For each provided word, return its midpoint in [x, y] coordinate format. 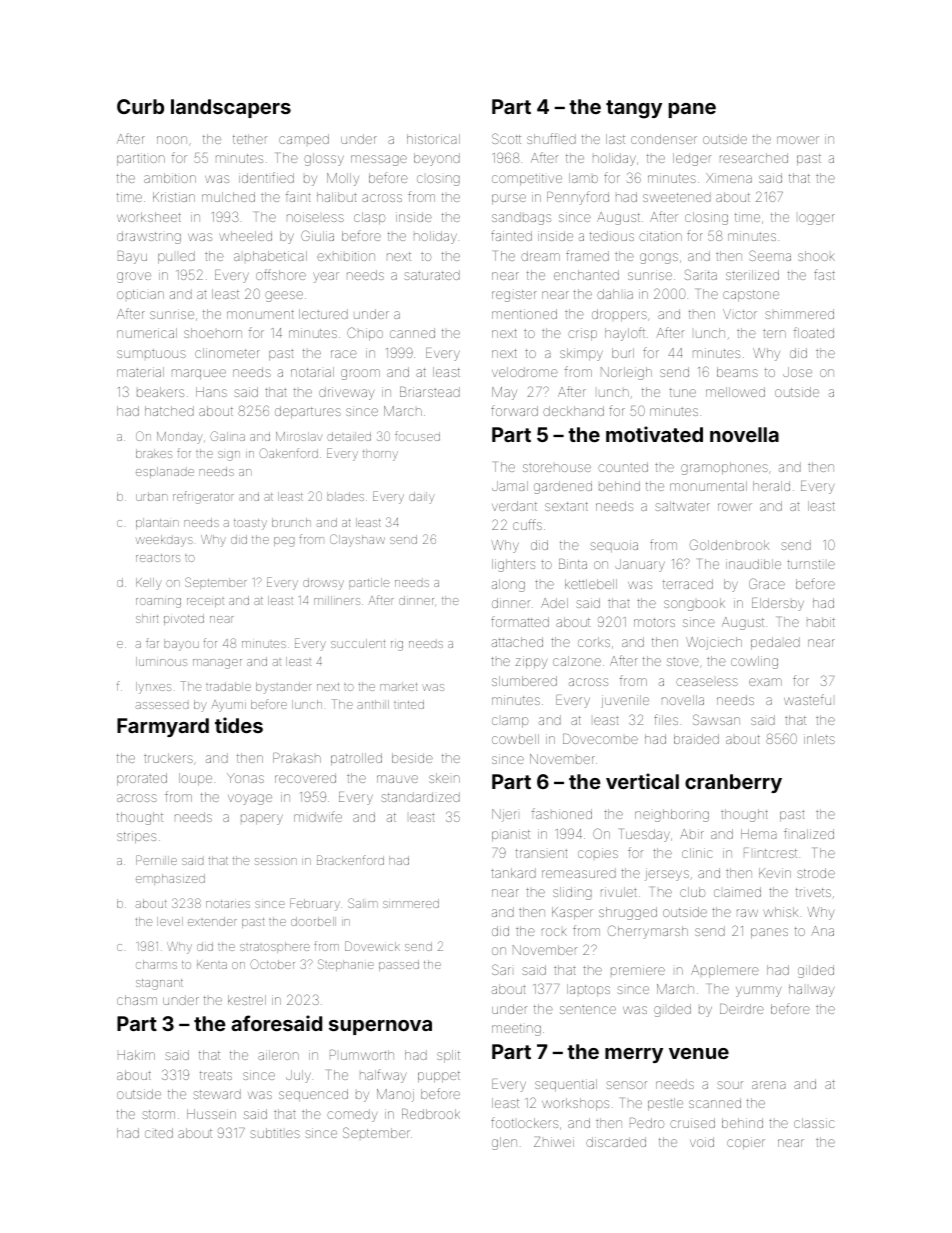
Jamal [510, 486]
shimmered [799, 314]
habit [821, 622]
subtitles [275, 1133]
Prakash [297, 758]
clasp [369, 218]
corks [594, 642]
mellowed [735, 392]
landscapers [231, 108]
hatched [169, 411]
